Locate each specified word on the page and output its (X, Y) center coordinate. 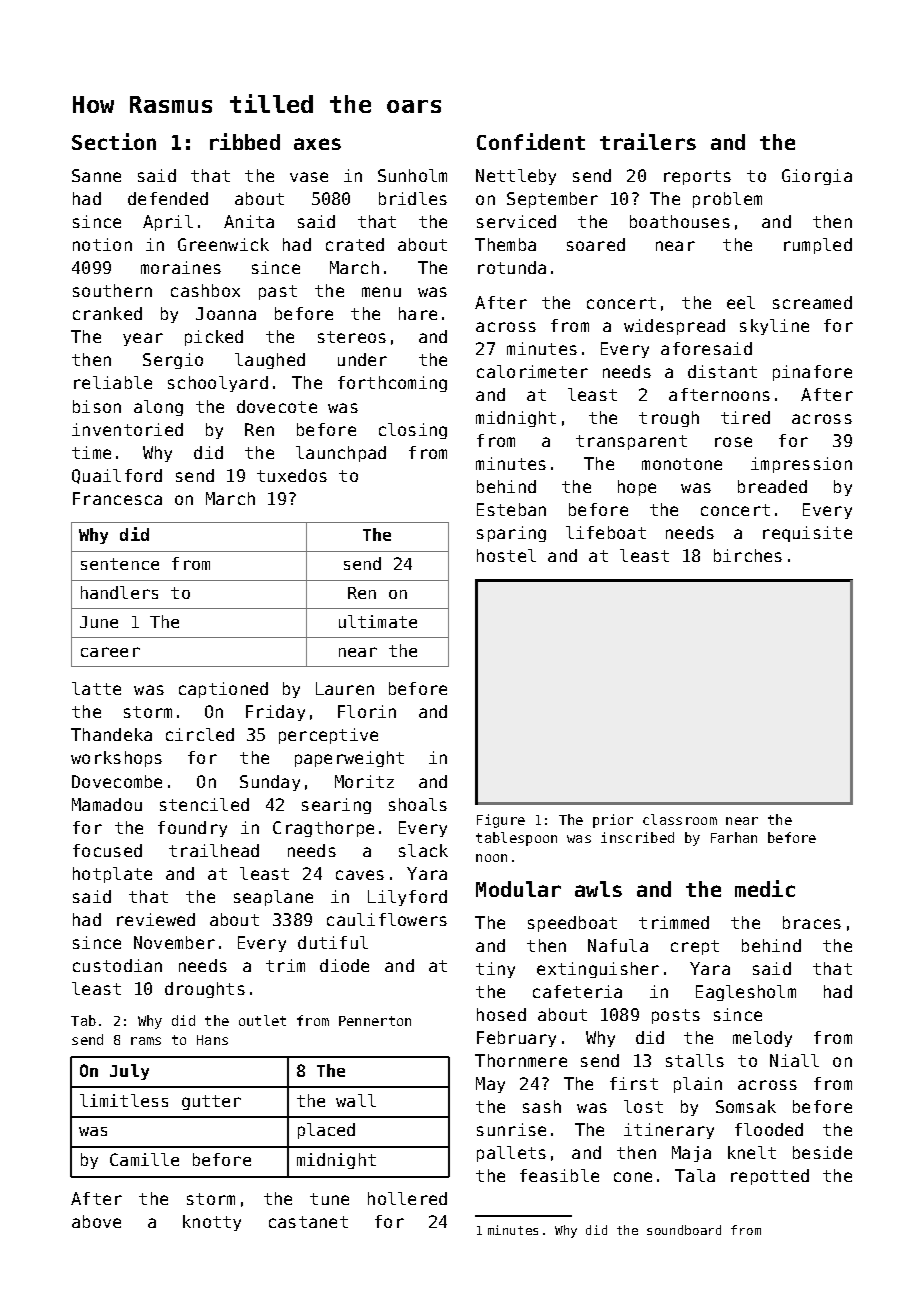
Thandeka (111, 734)
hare (418, 313)
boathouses (680, 221)
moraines (181, 267)
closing (413, 431)
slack (423, 850)
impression (801, 465)
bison (97, 406)
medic (765, 888)
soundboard (684, 1230)
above (96, 1221)
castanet (308, 1222)
